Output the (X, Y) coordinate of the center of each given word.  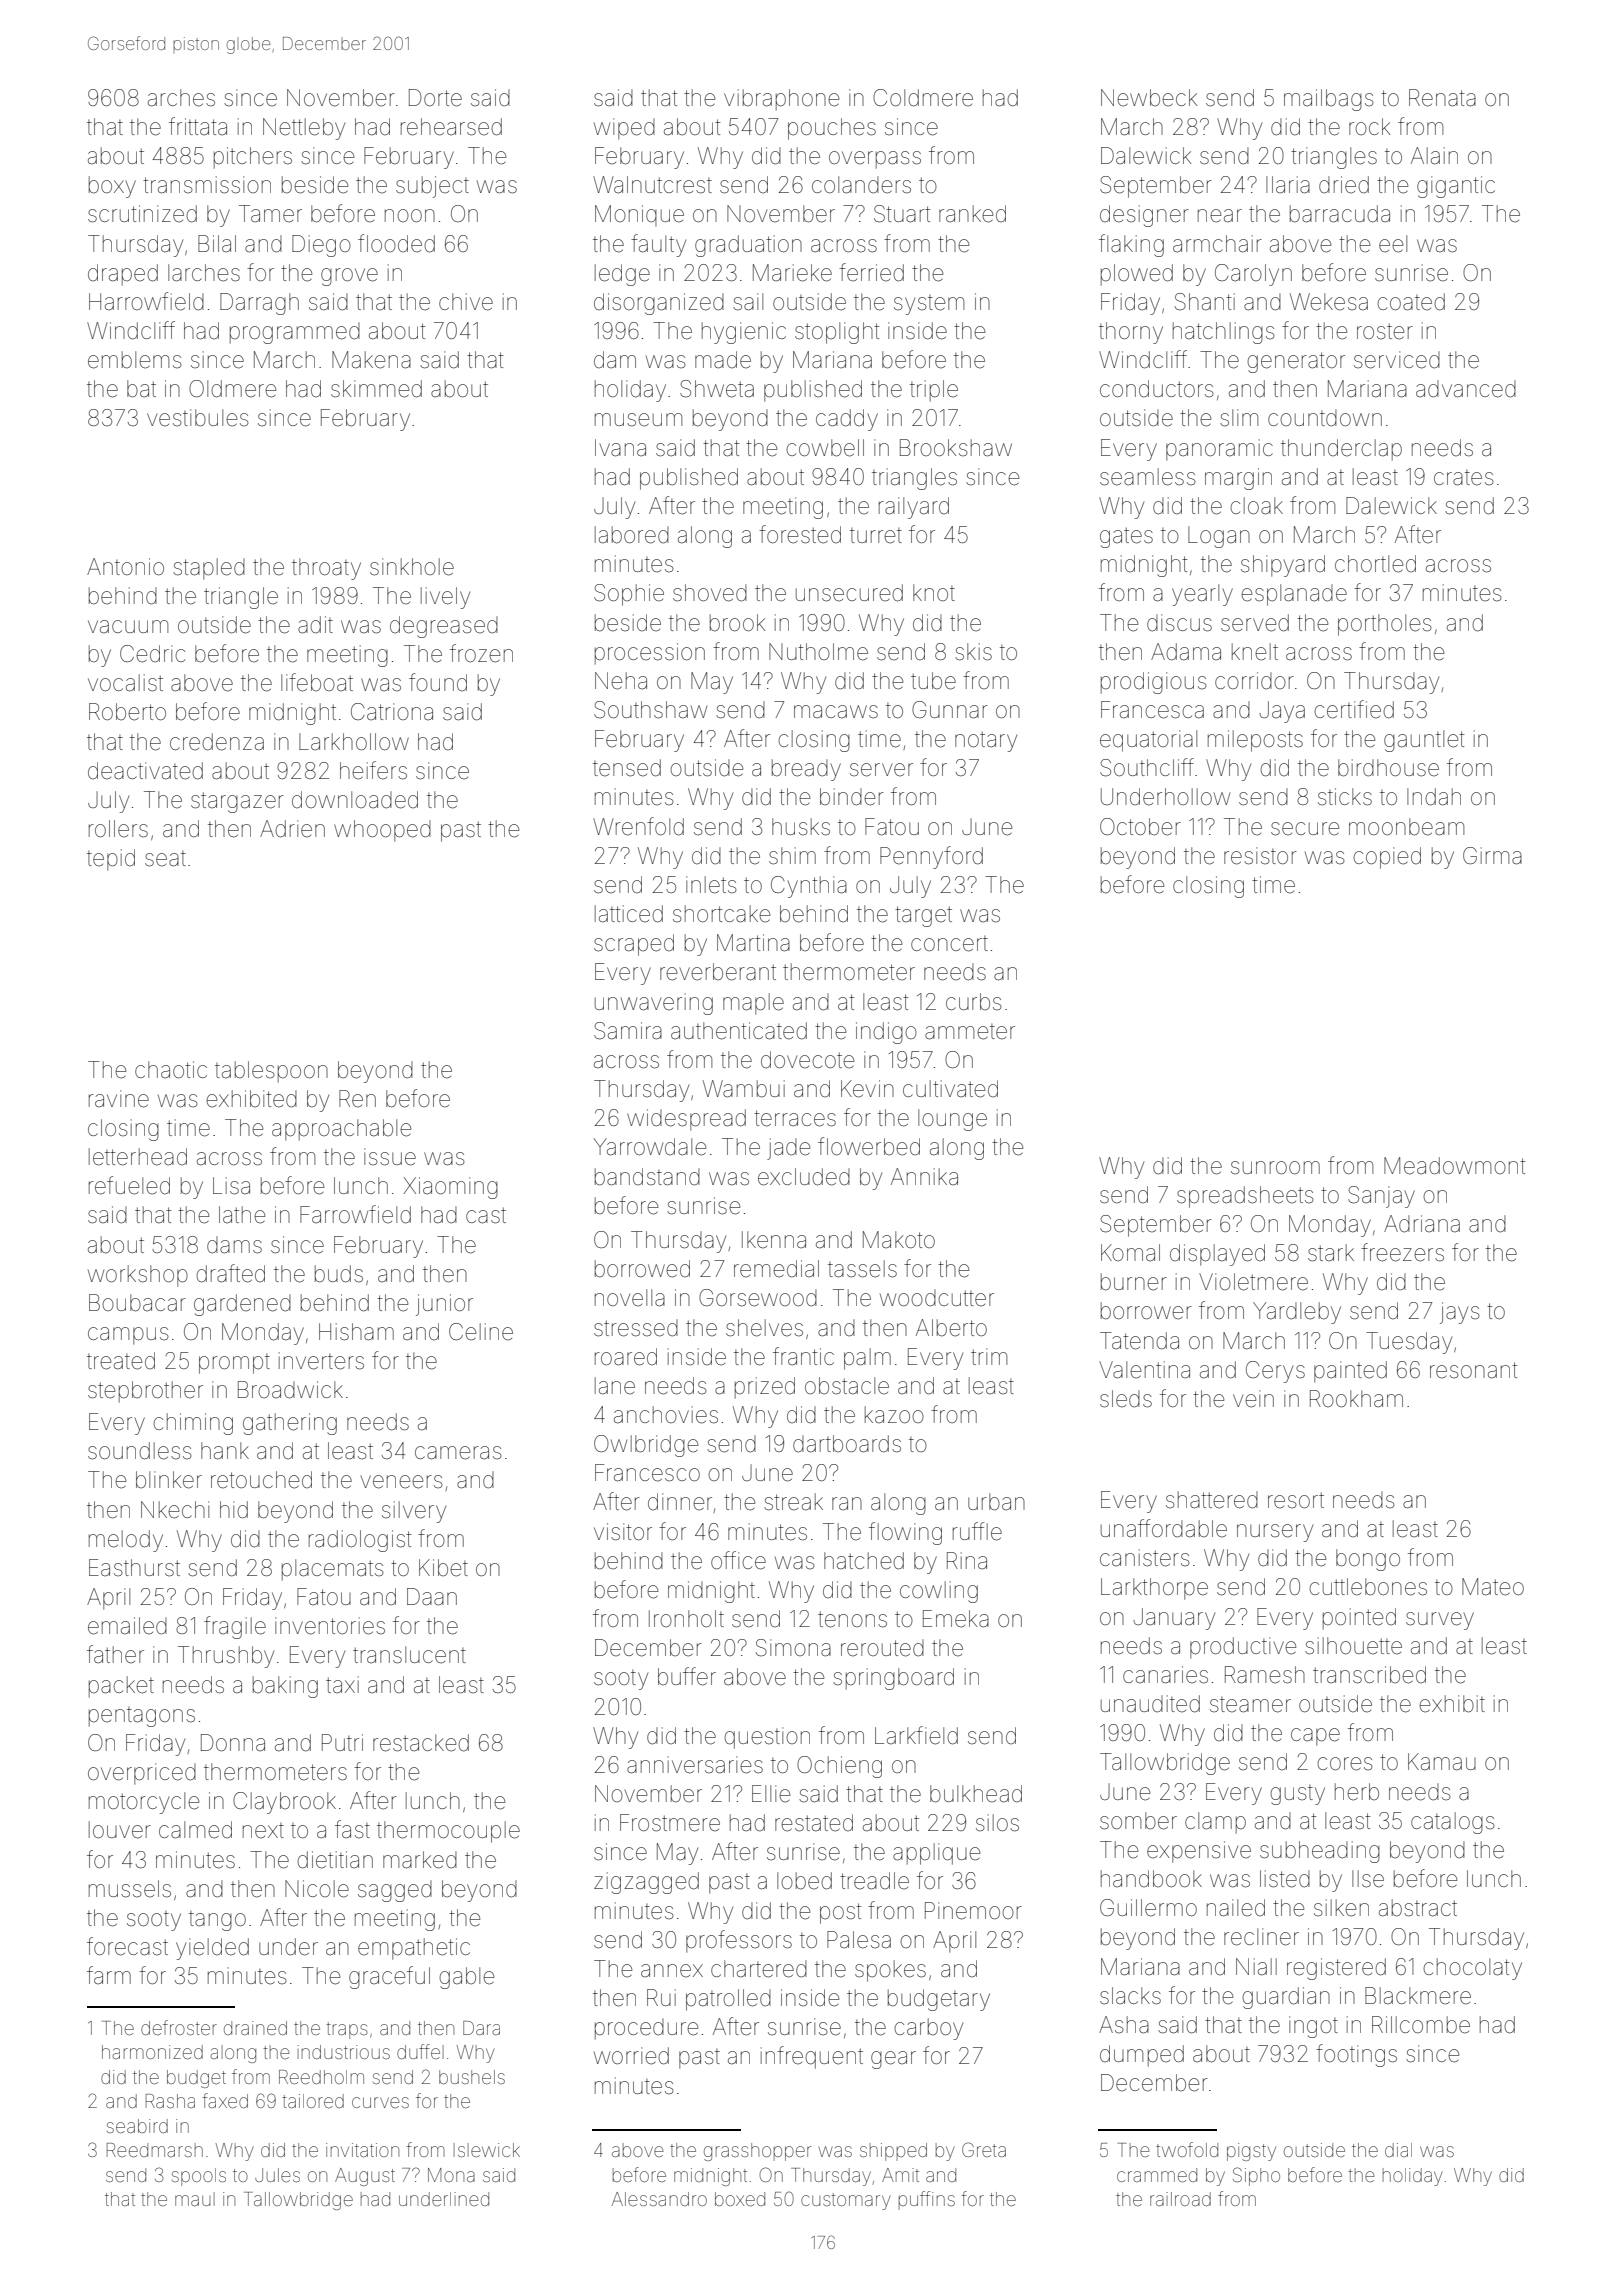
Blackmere (1418, 1996)
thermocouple (448, 1832)
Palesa (859, 1940)
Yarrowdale (649, 1147)
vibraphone (781, 100)
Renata (1442, 98)
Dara (481, 2028)
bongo (1368, 1560)
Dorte (435, 98)
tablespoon (271, 1072)
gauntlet (1424, 741)
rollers (118, 829)
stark (1331, 1253)
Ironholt (686, 1618)
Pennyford (931, 857)
